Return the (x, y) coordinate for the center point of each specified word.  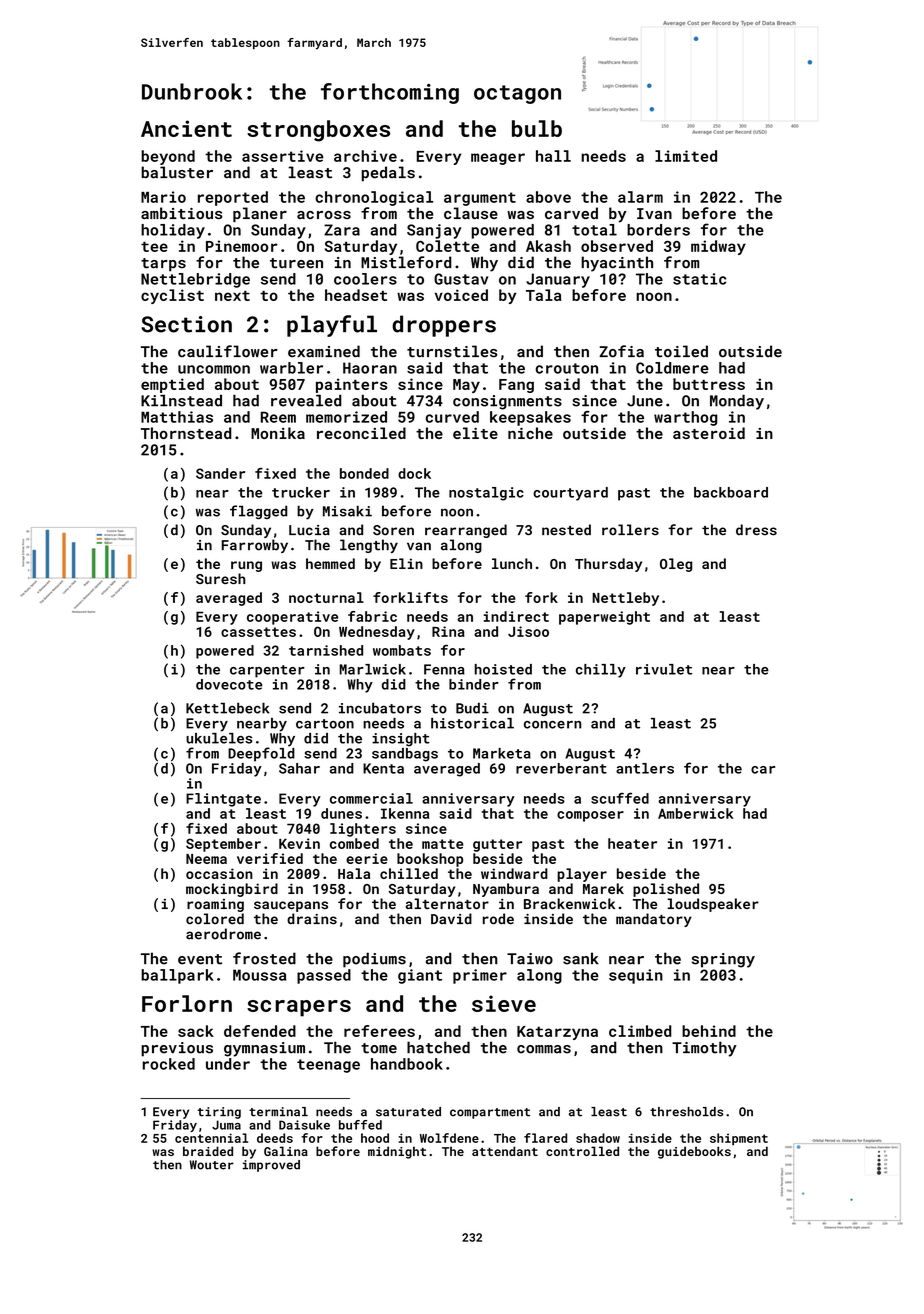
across (324, 215)
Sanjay (434, 231)
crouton (566, 368)
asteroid (709, 433)
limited (686, 156)
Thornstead (186, 433)
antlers (645, 768)
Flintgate (223, 800)
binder (474, 684)
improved (271, 1166)
